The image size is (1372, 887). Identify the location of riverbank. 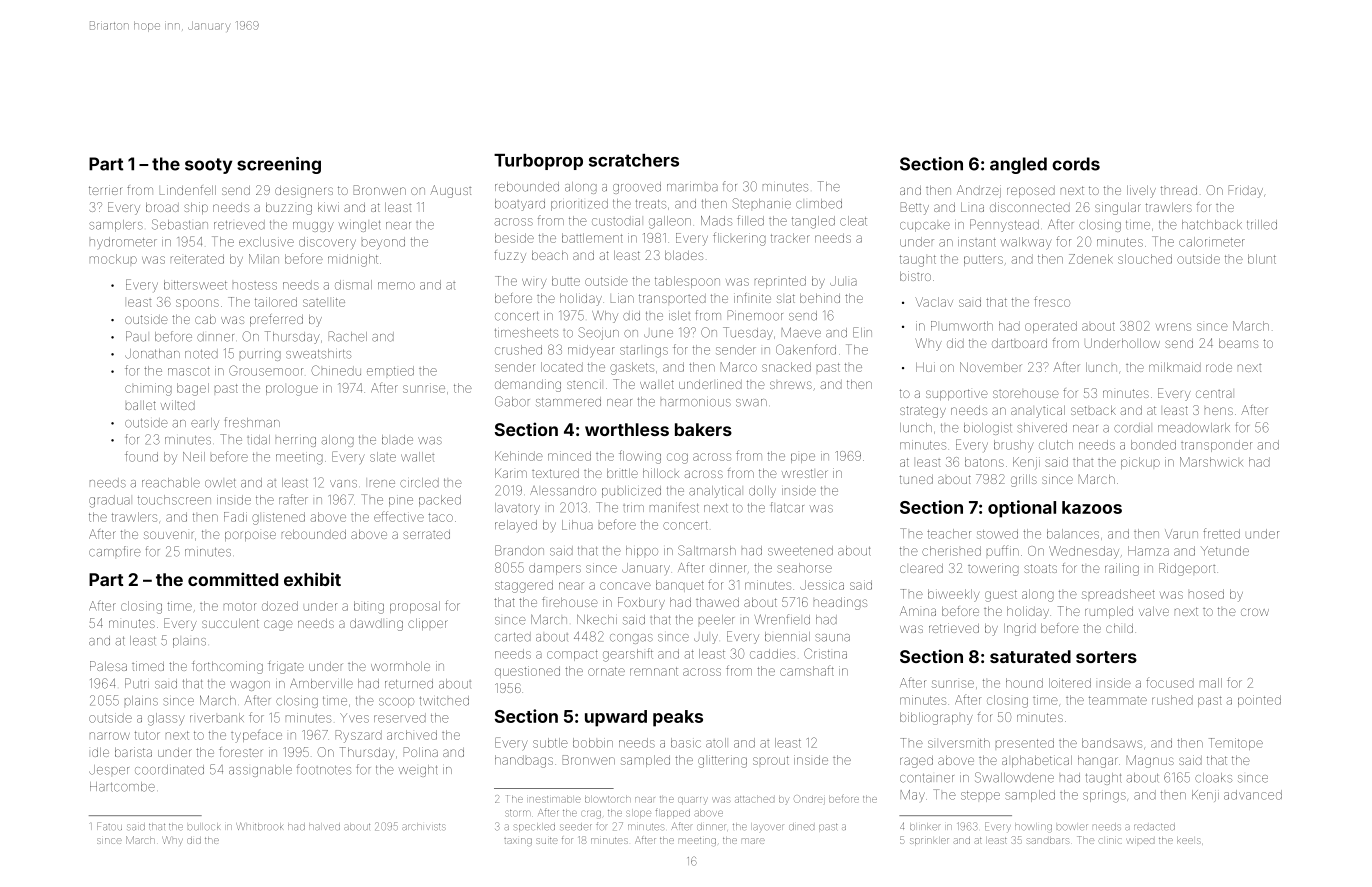
(217, 718).
